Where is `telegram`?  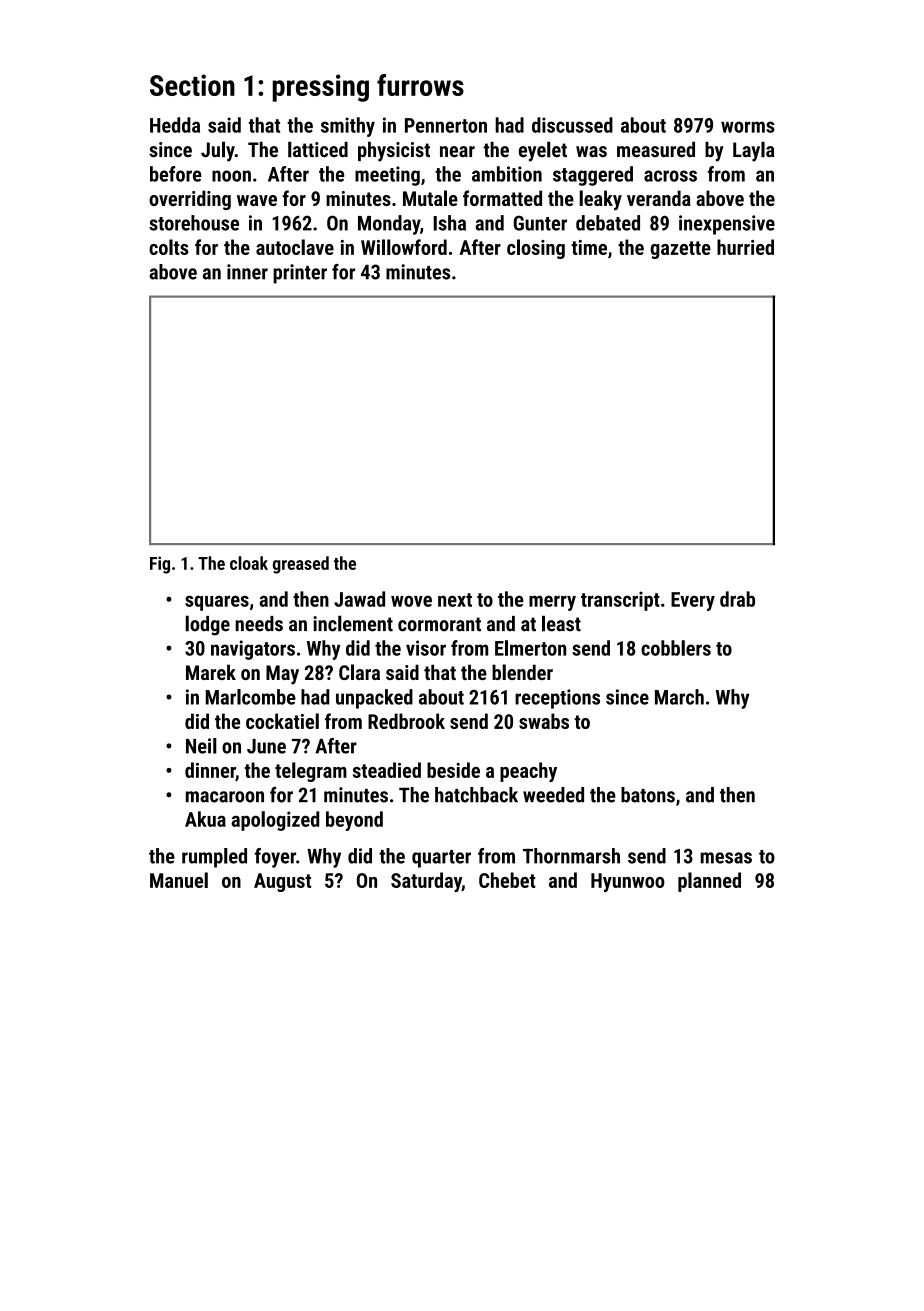
telegram is located at coordinates (311, 772).
